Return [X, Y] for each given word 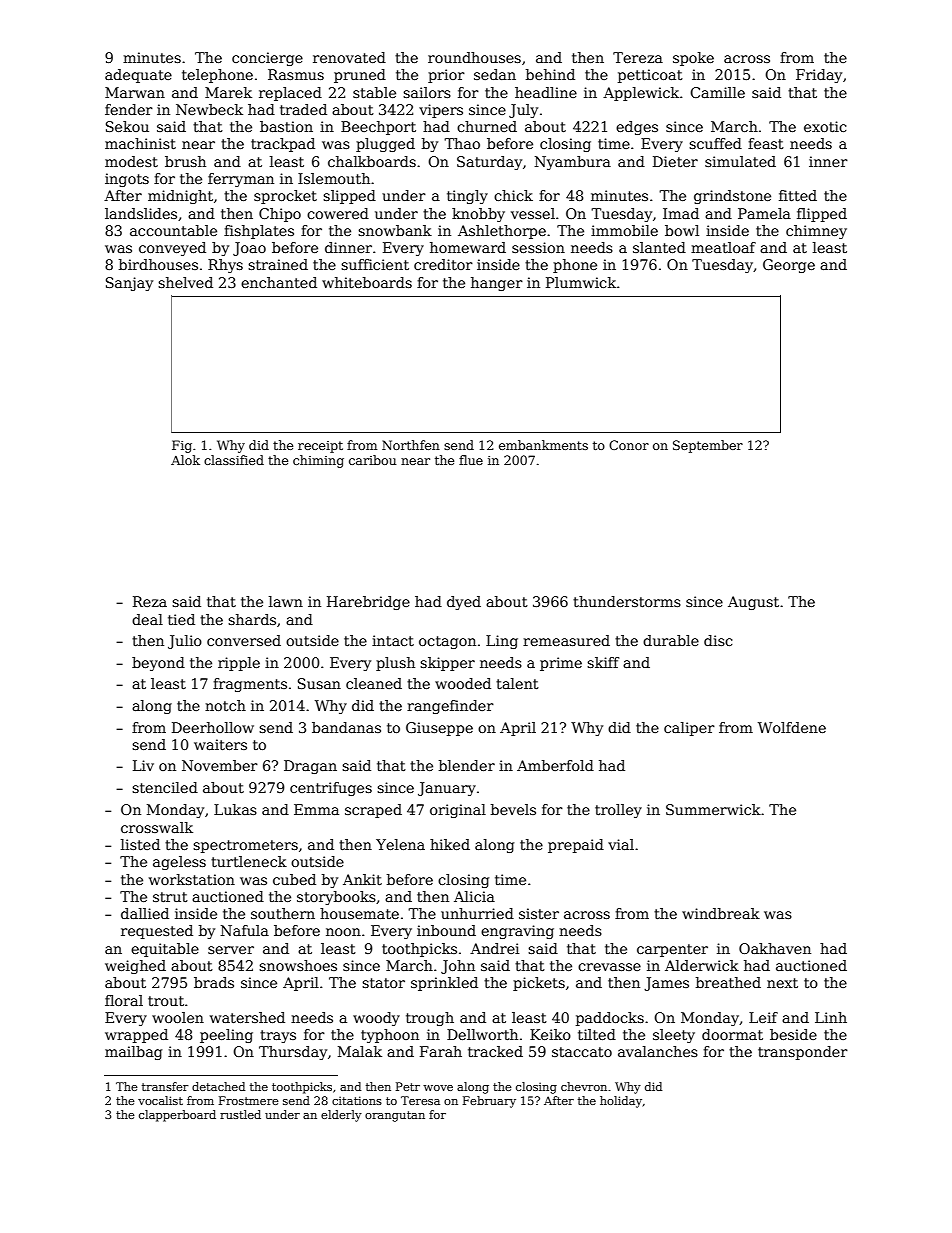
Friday [819, 76]
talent [517, 683]
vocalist [160, 1100]
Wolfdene [792, 727]
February [489, 1102]
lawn [286, 601]
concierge [267, 59]
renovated [349, 57]
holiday [621, 1102]
